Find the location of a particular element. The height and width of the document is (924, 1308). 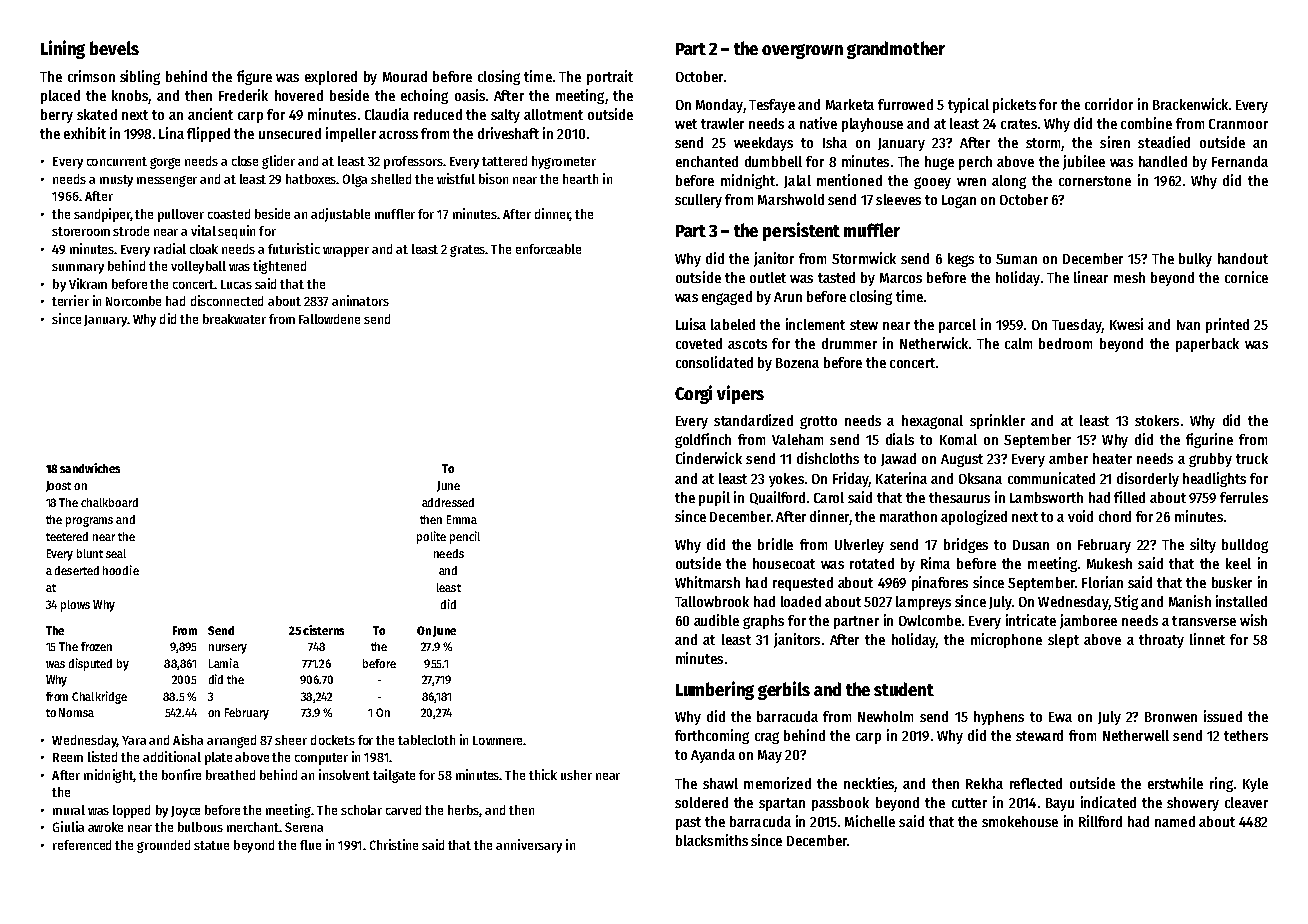

Corgi is located at coordinates (693, 394).
